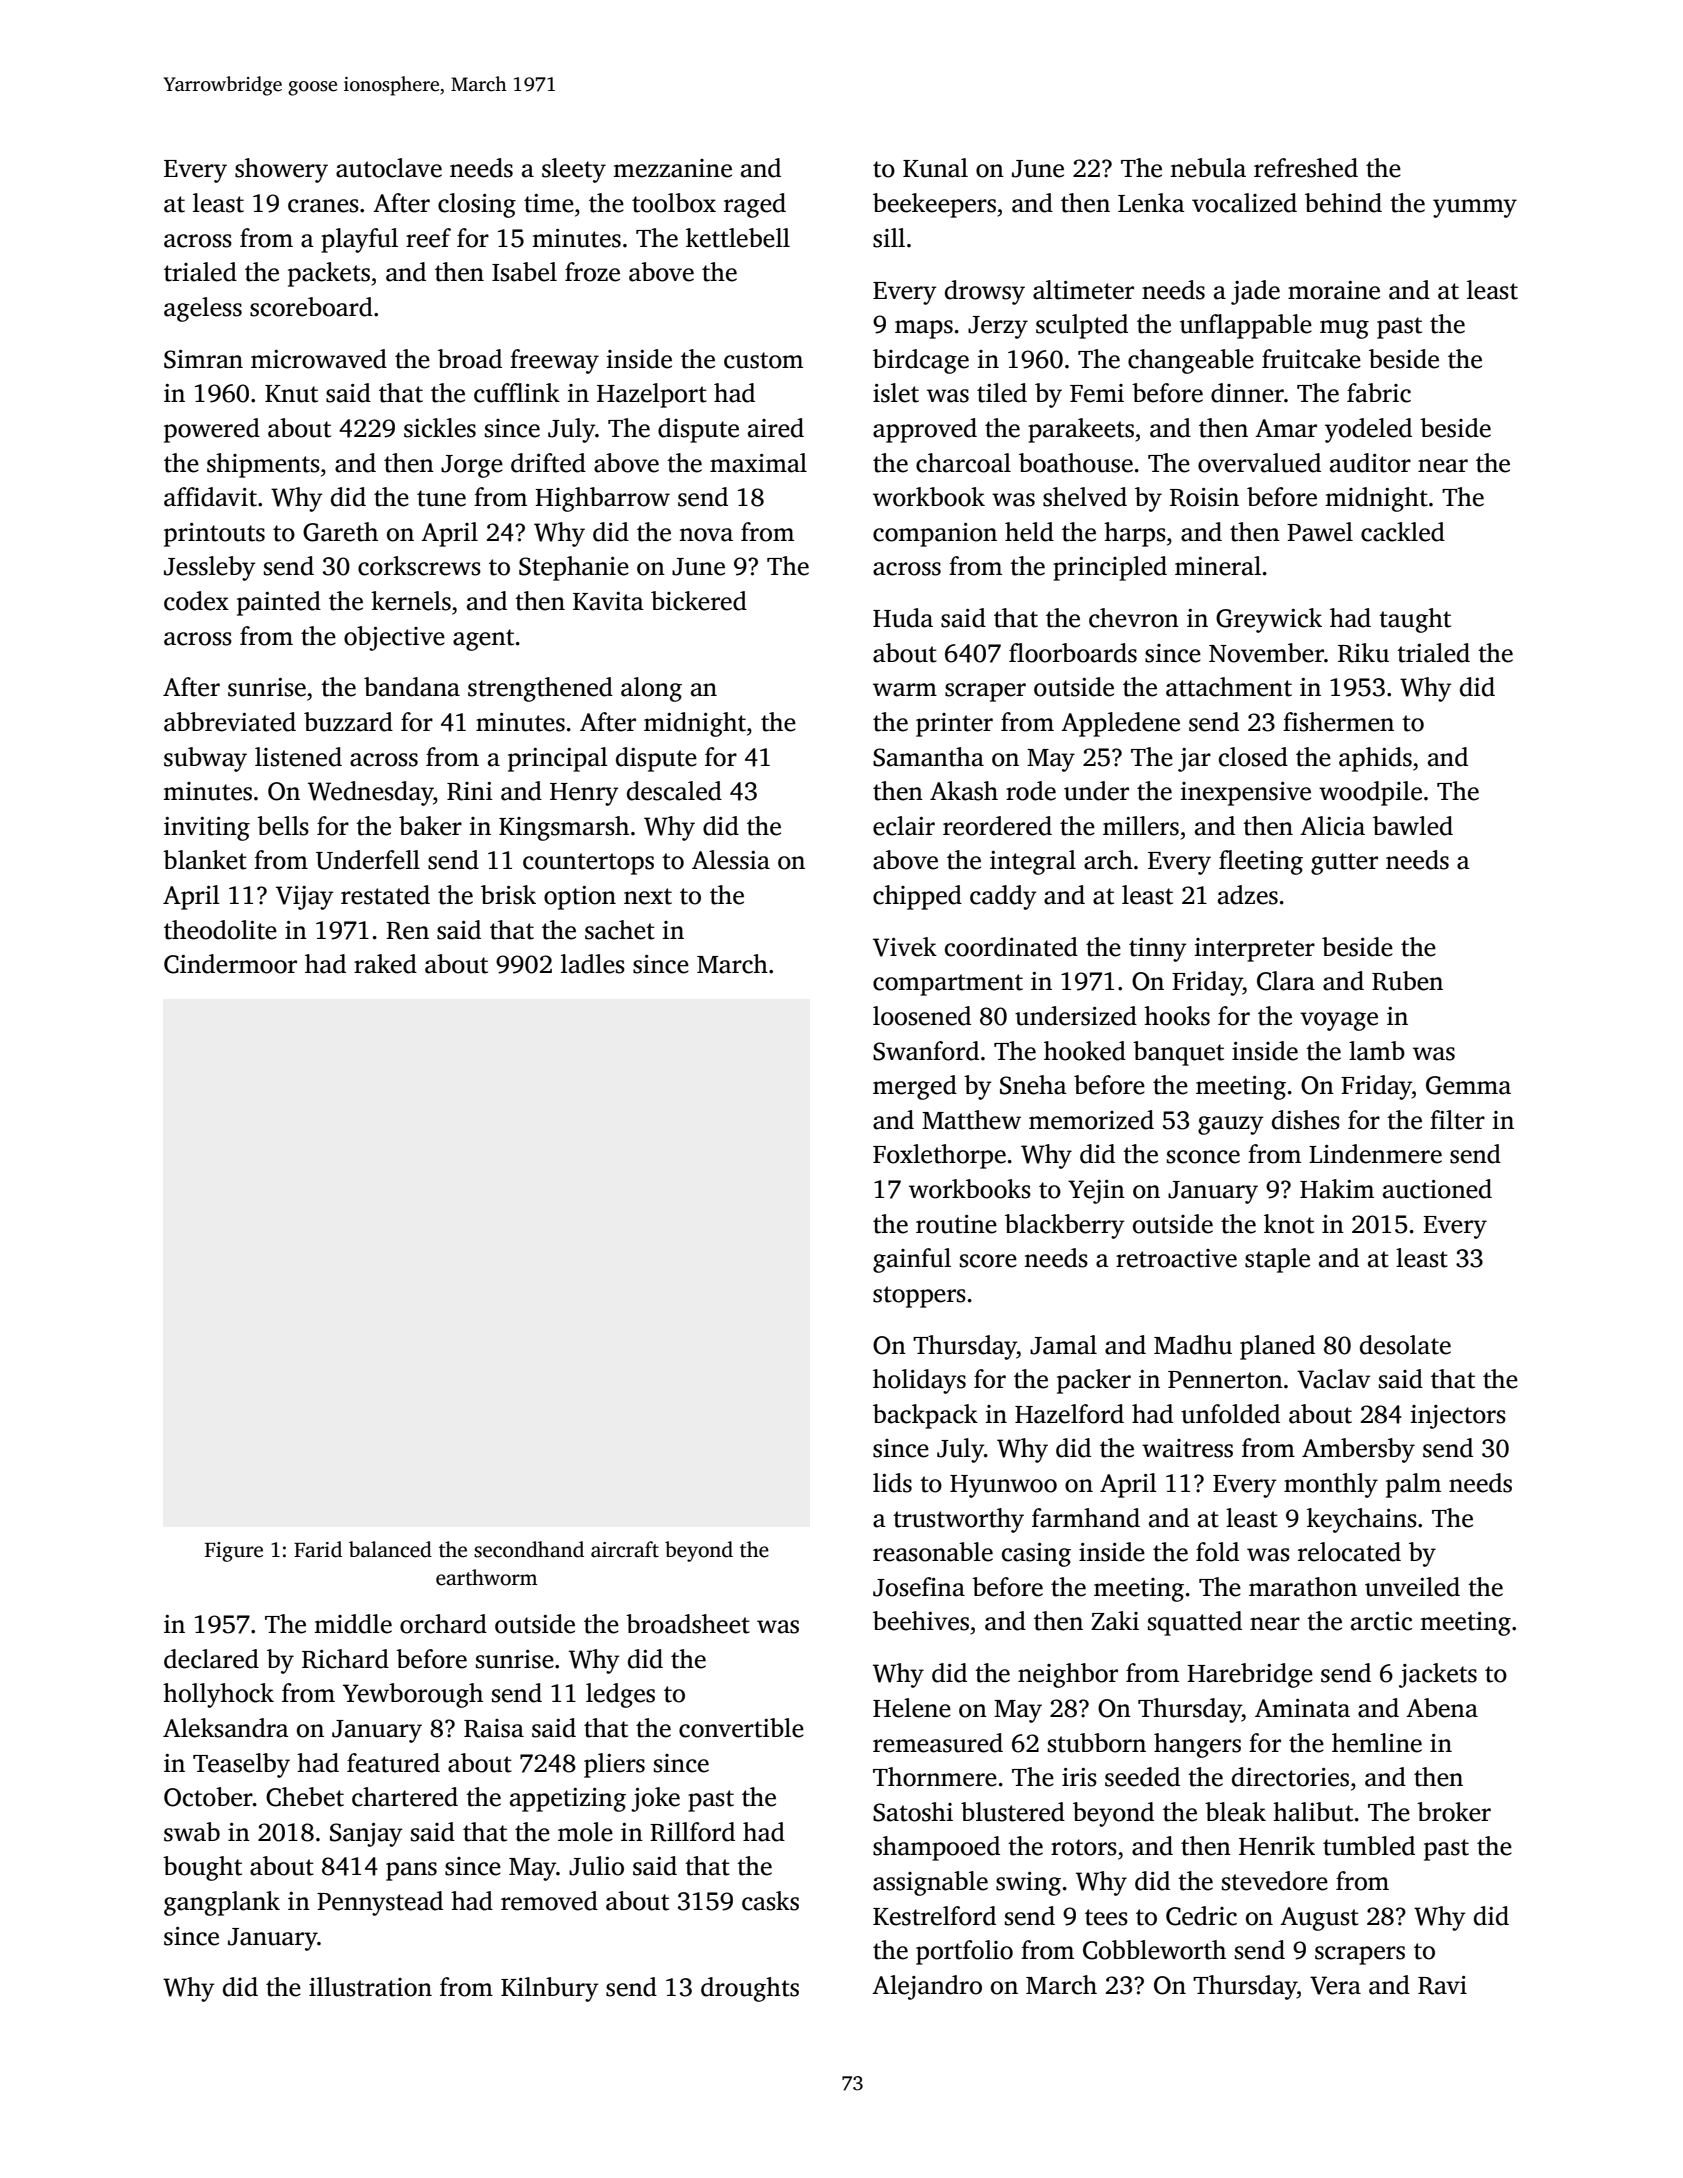 Image resolution: width=1683 pixels, height=2178 pixels. I want to click on Amar, so click(1286, 428).
